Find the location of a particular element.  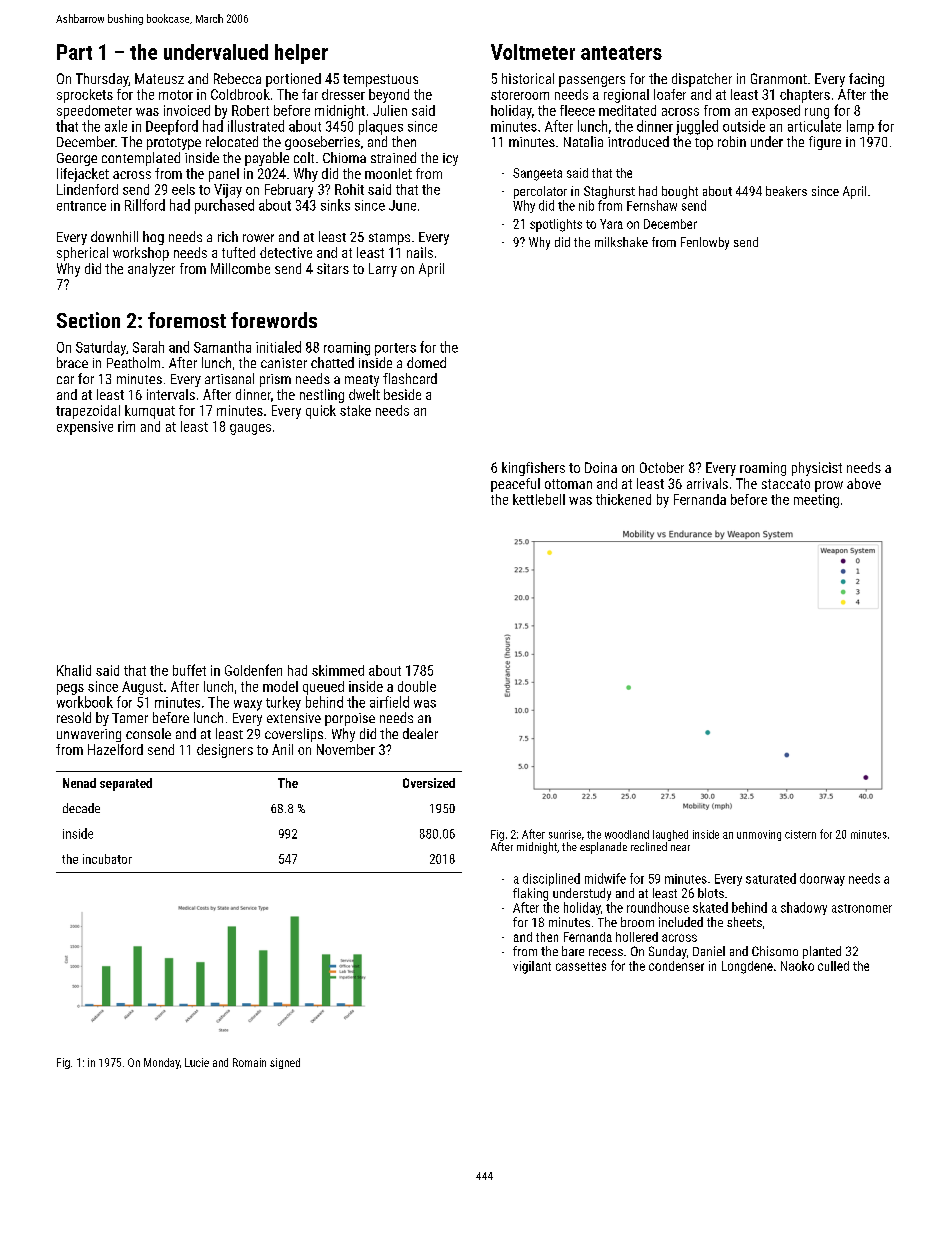

Lucie is located at coordinates (197, 1062).
